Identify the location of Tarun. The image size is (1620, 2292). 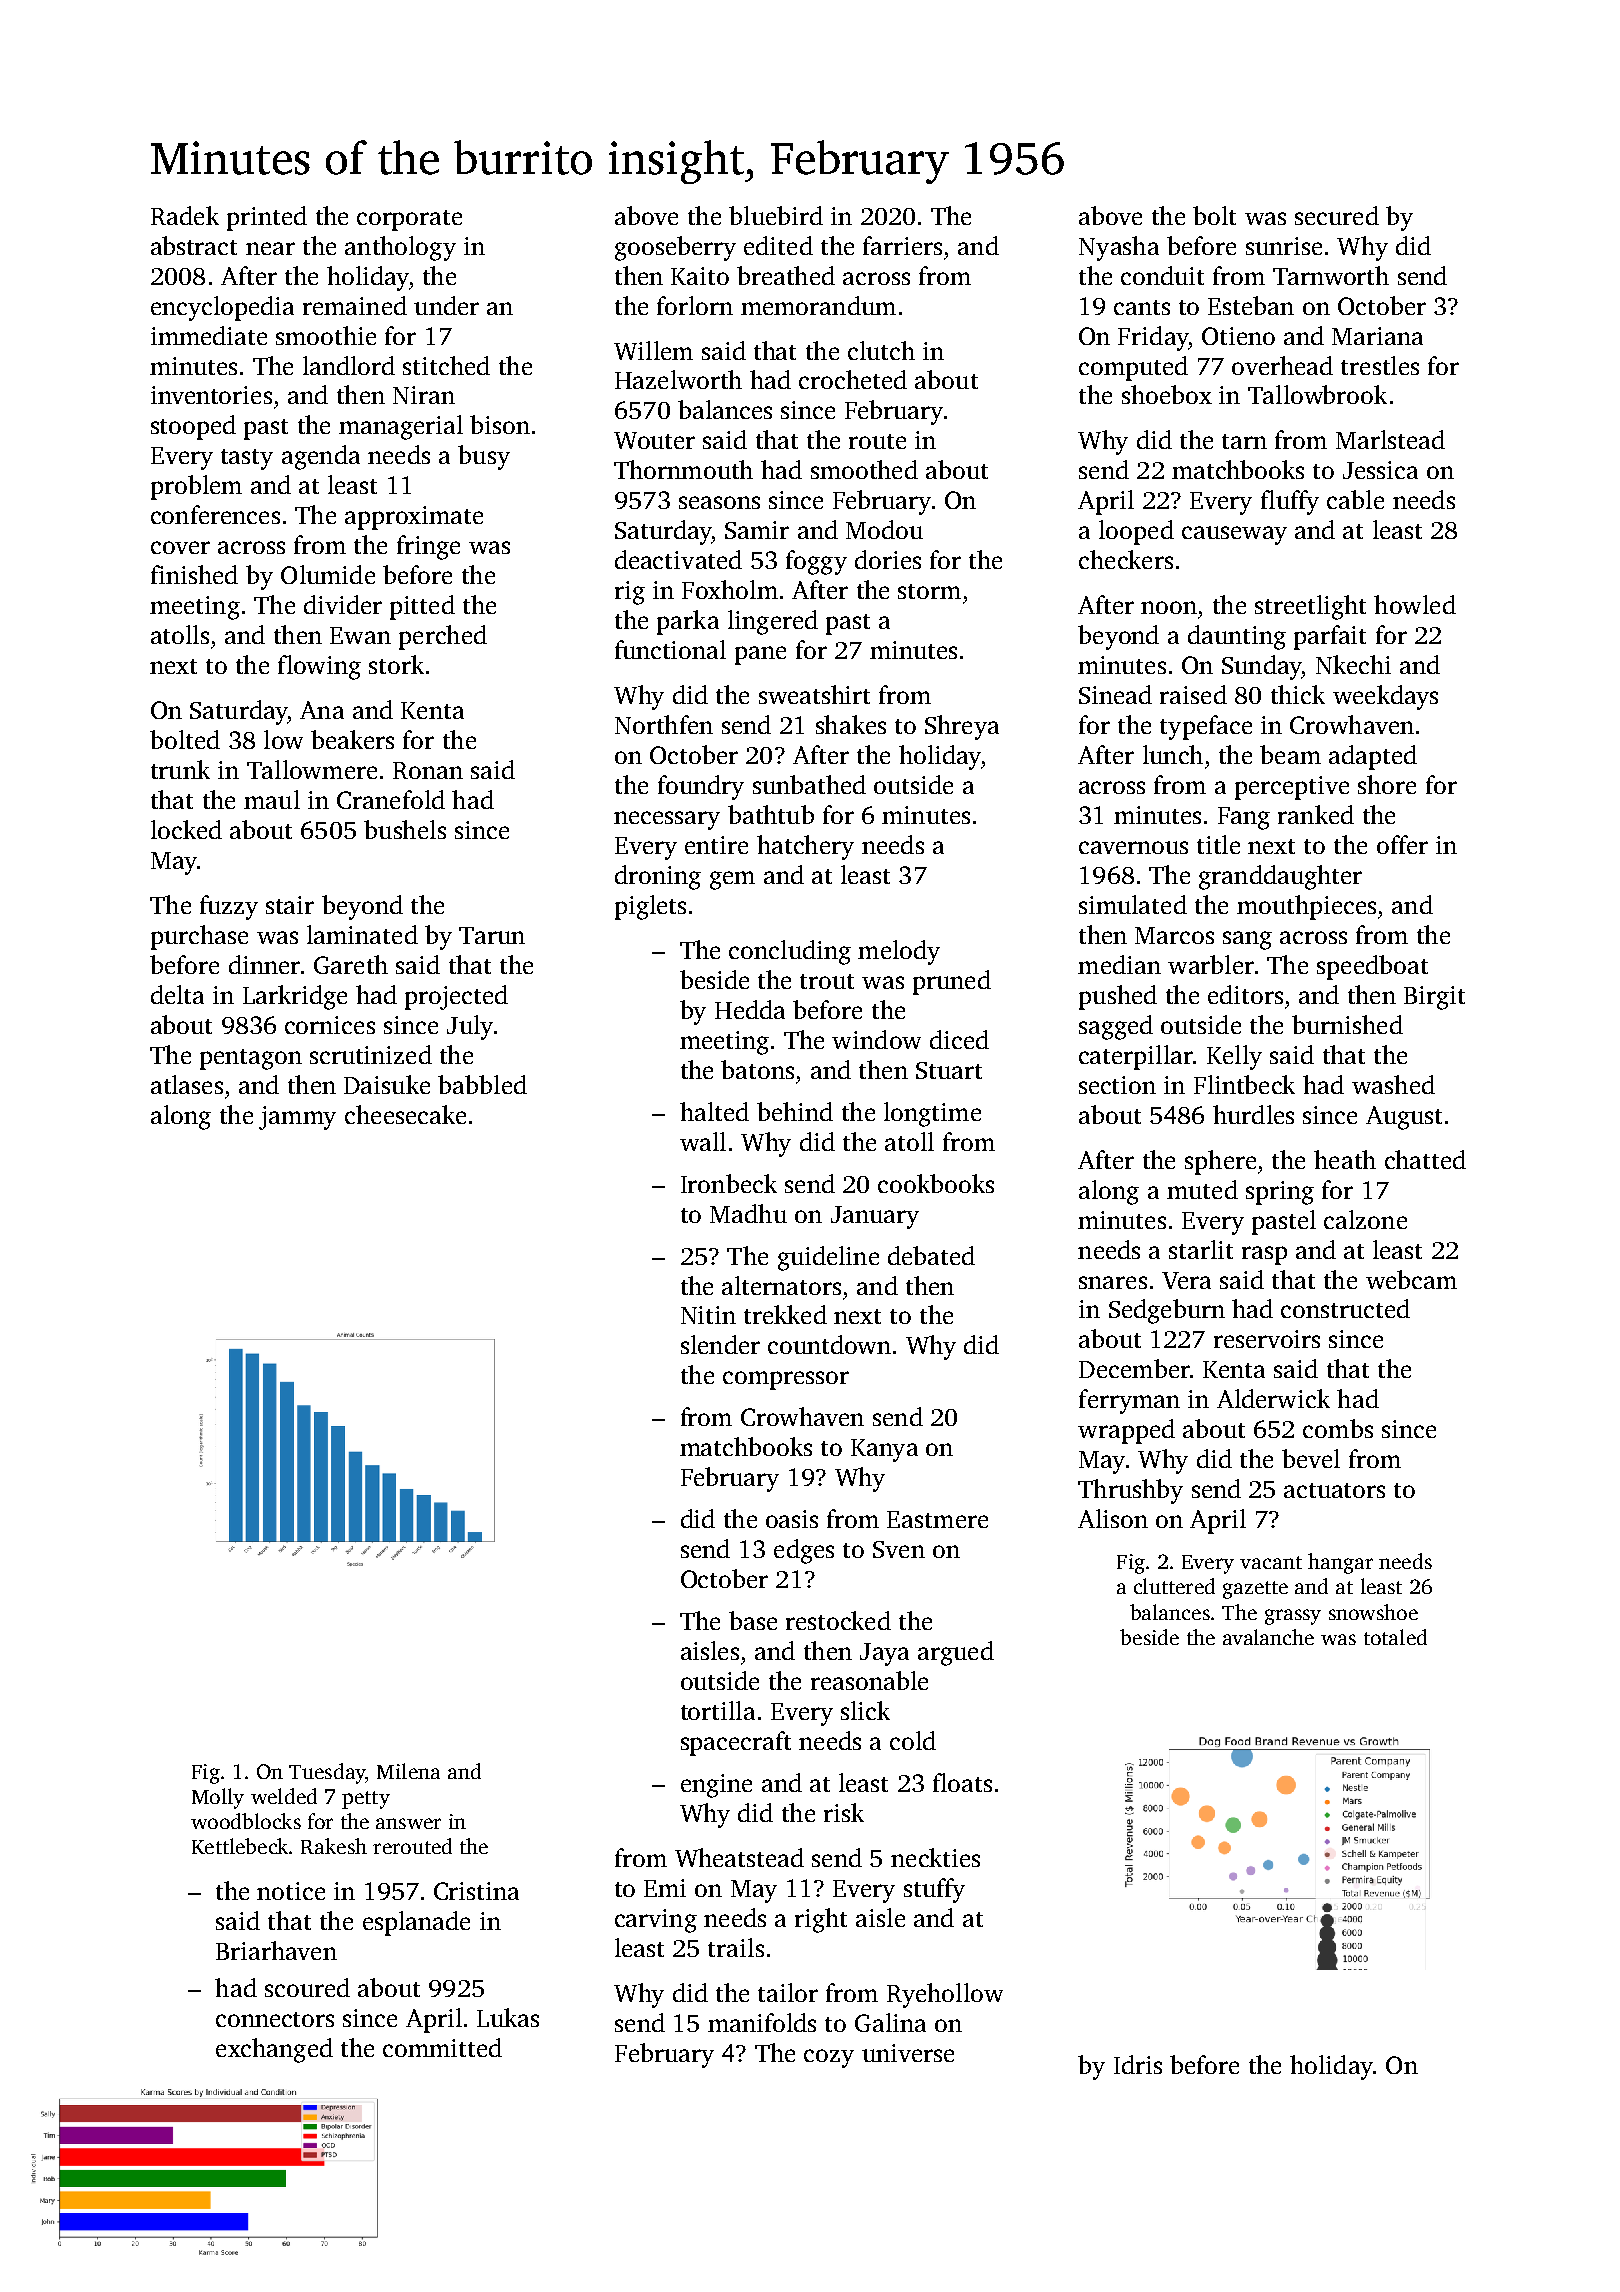
(492, 935).
